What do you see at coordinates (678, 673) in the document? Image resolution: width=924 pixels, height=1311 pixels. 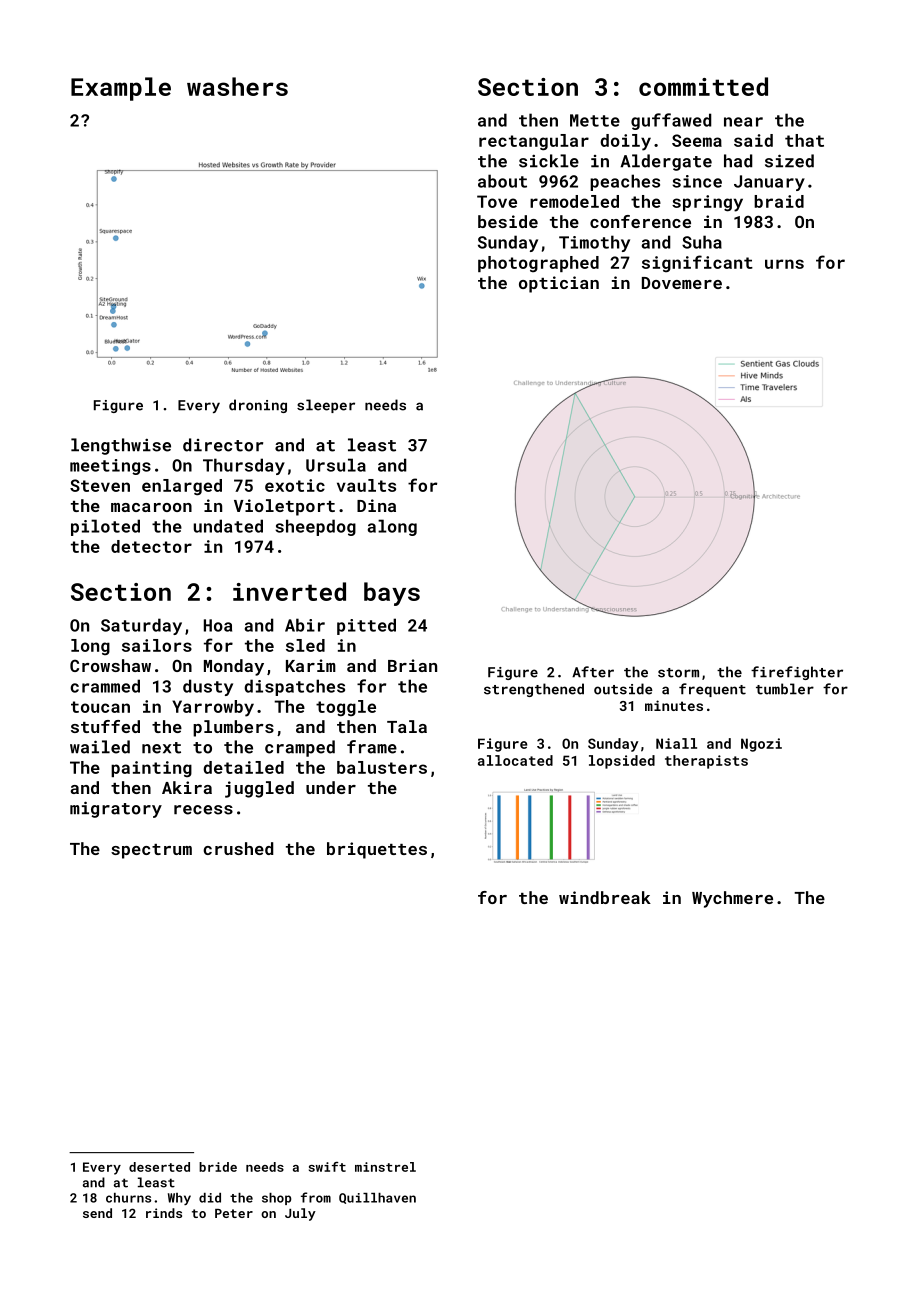 I see `storm` at bounding box center [678, 673].
